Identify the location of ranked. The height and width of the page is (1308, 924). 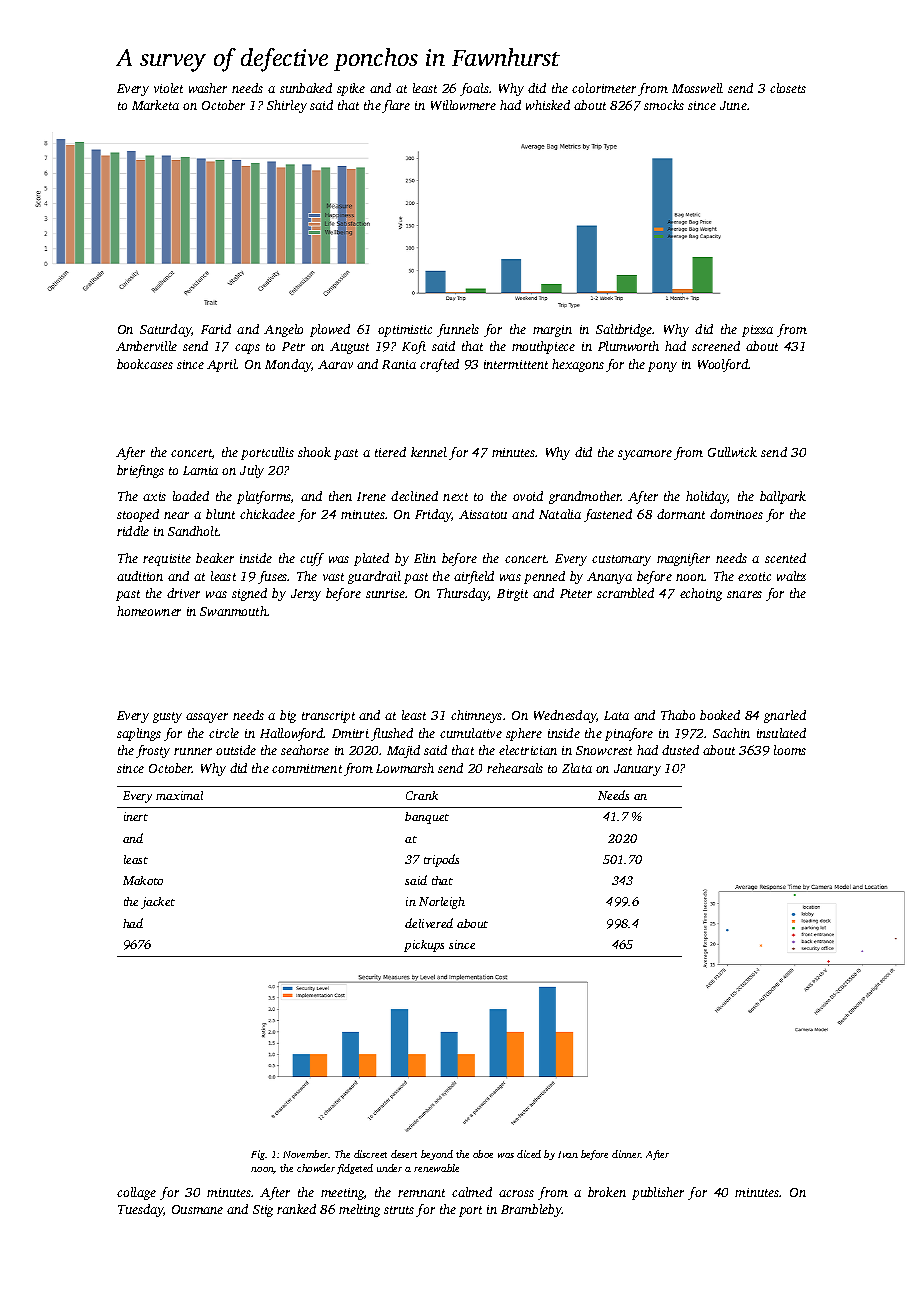
(296, 1209).
